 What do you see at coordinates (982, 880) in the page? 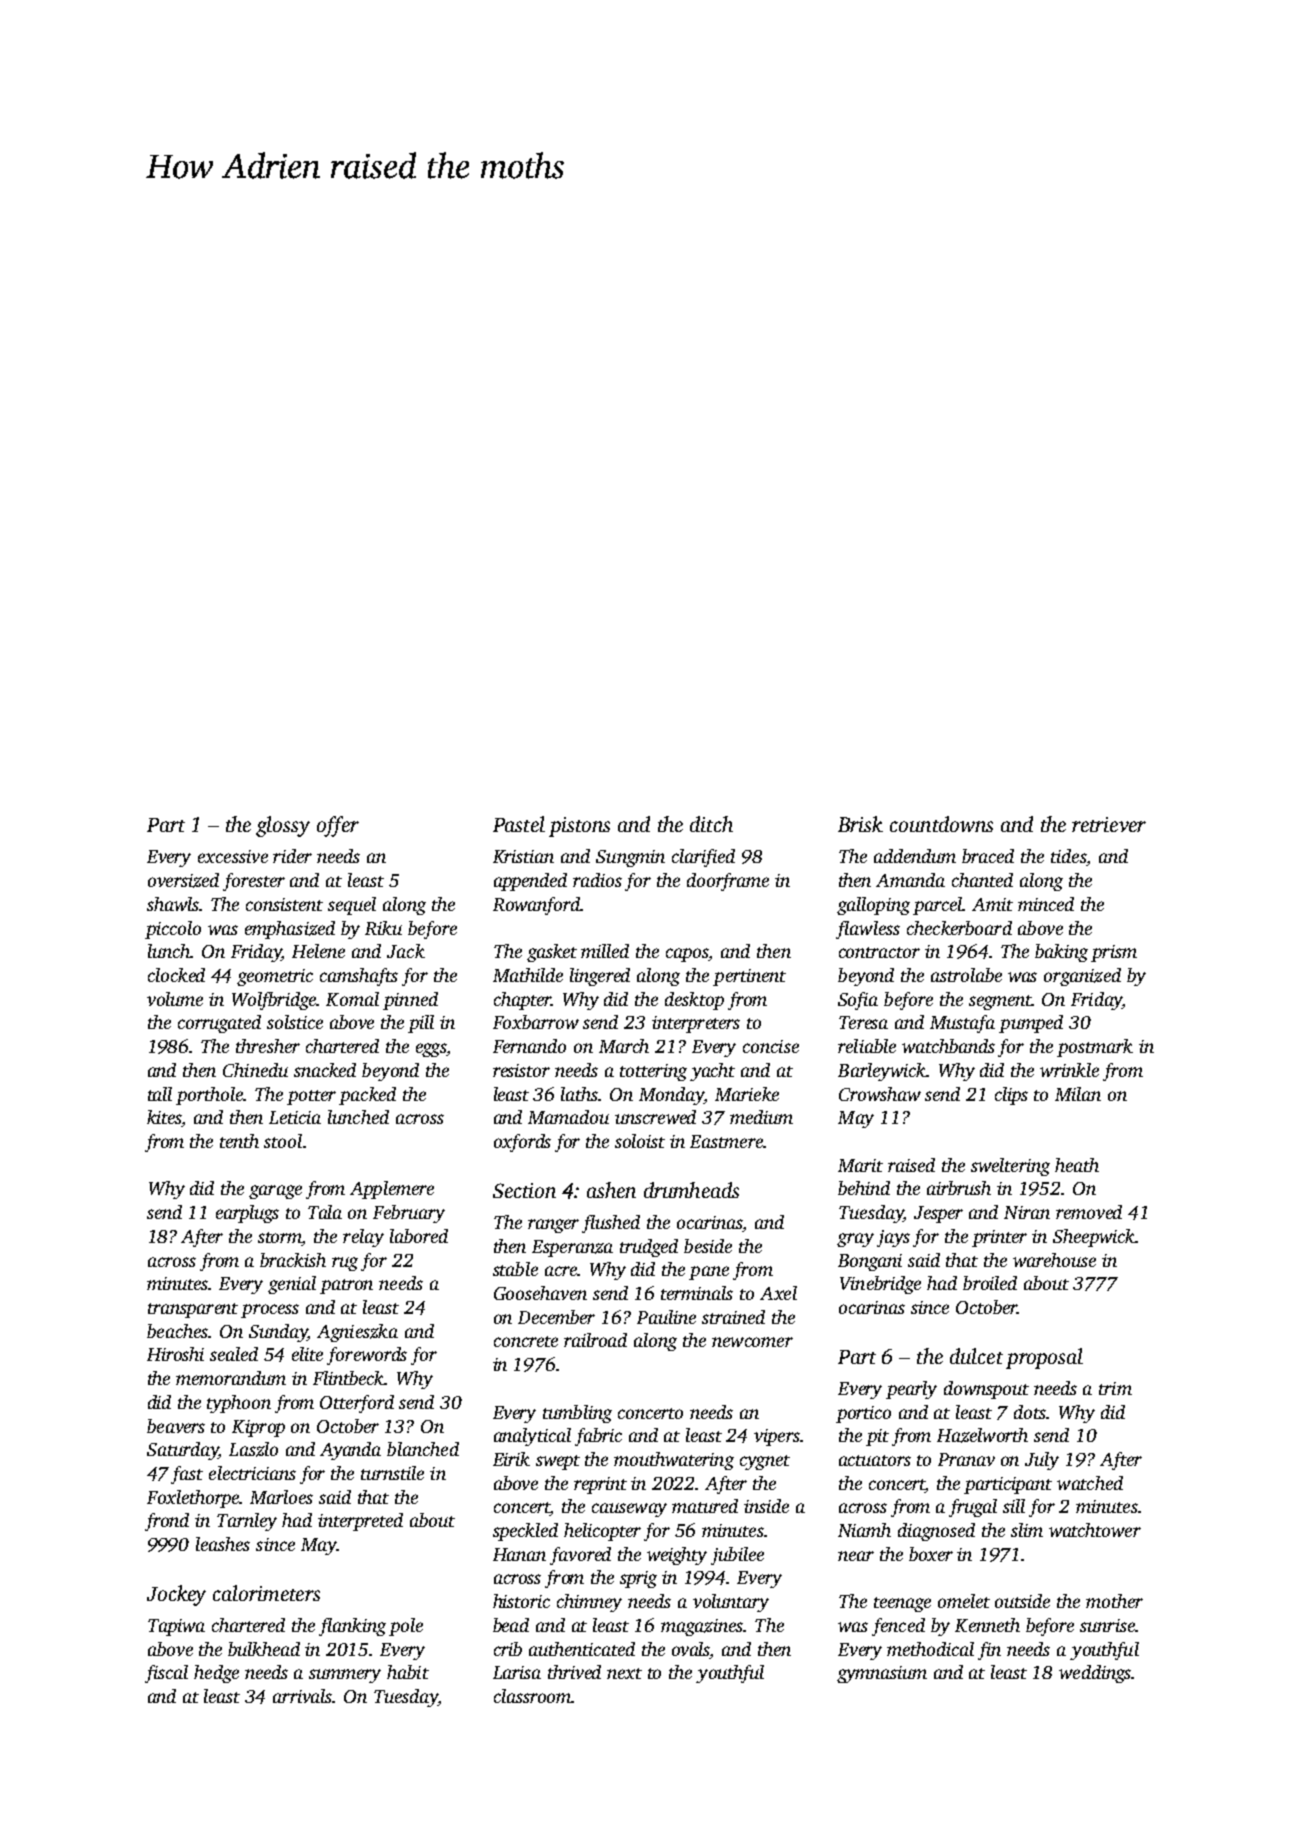
I see `chanted` at bounding box center [982, 880].
